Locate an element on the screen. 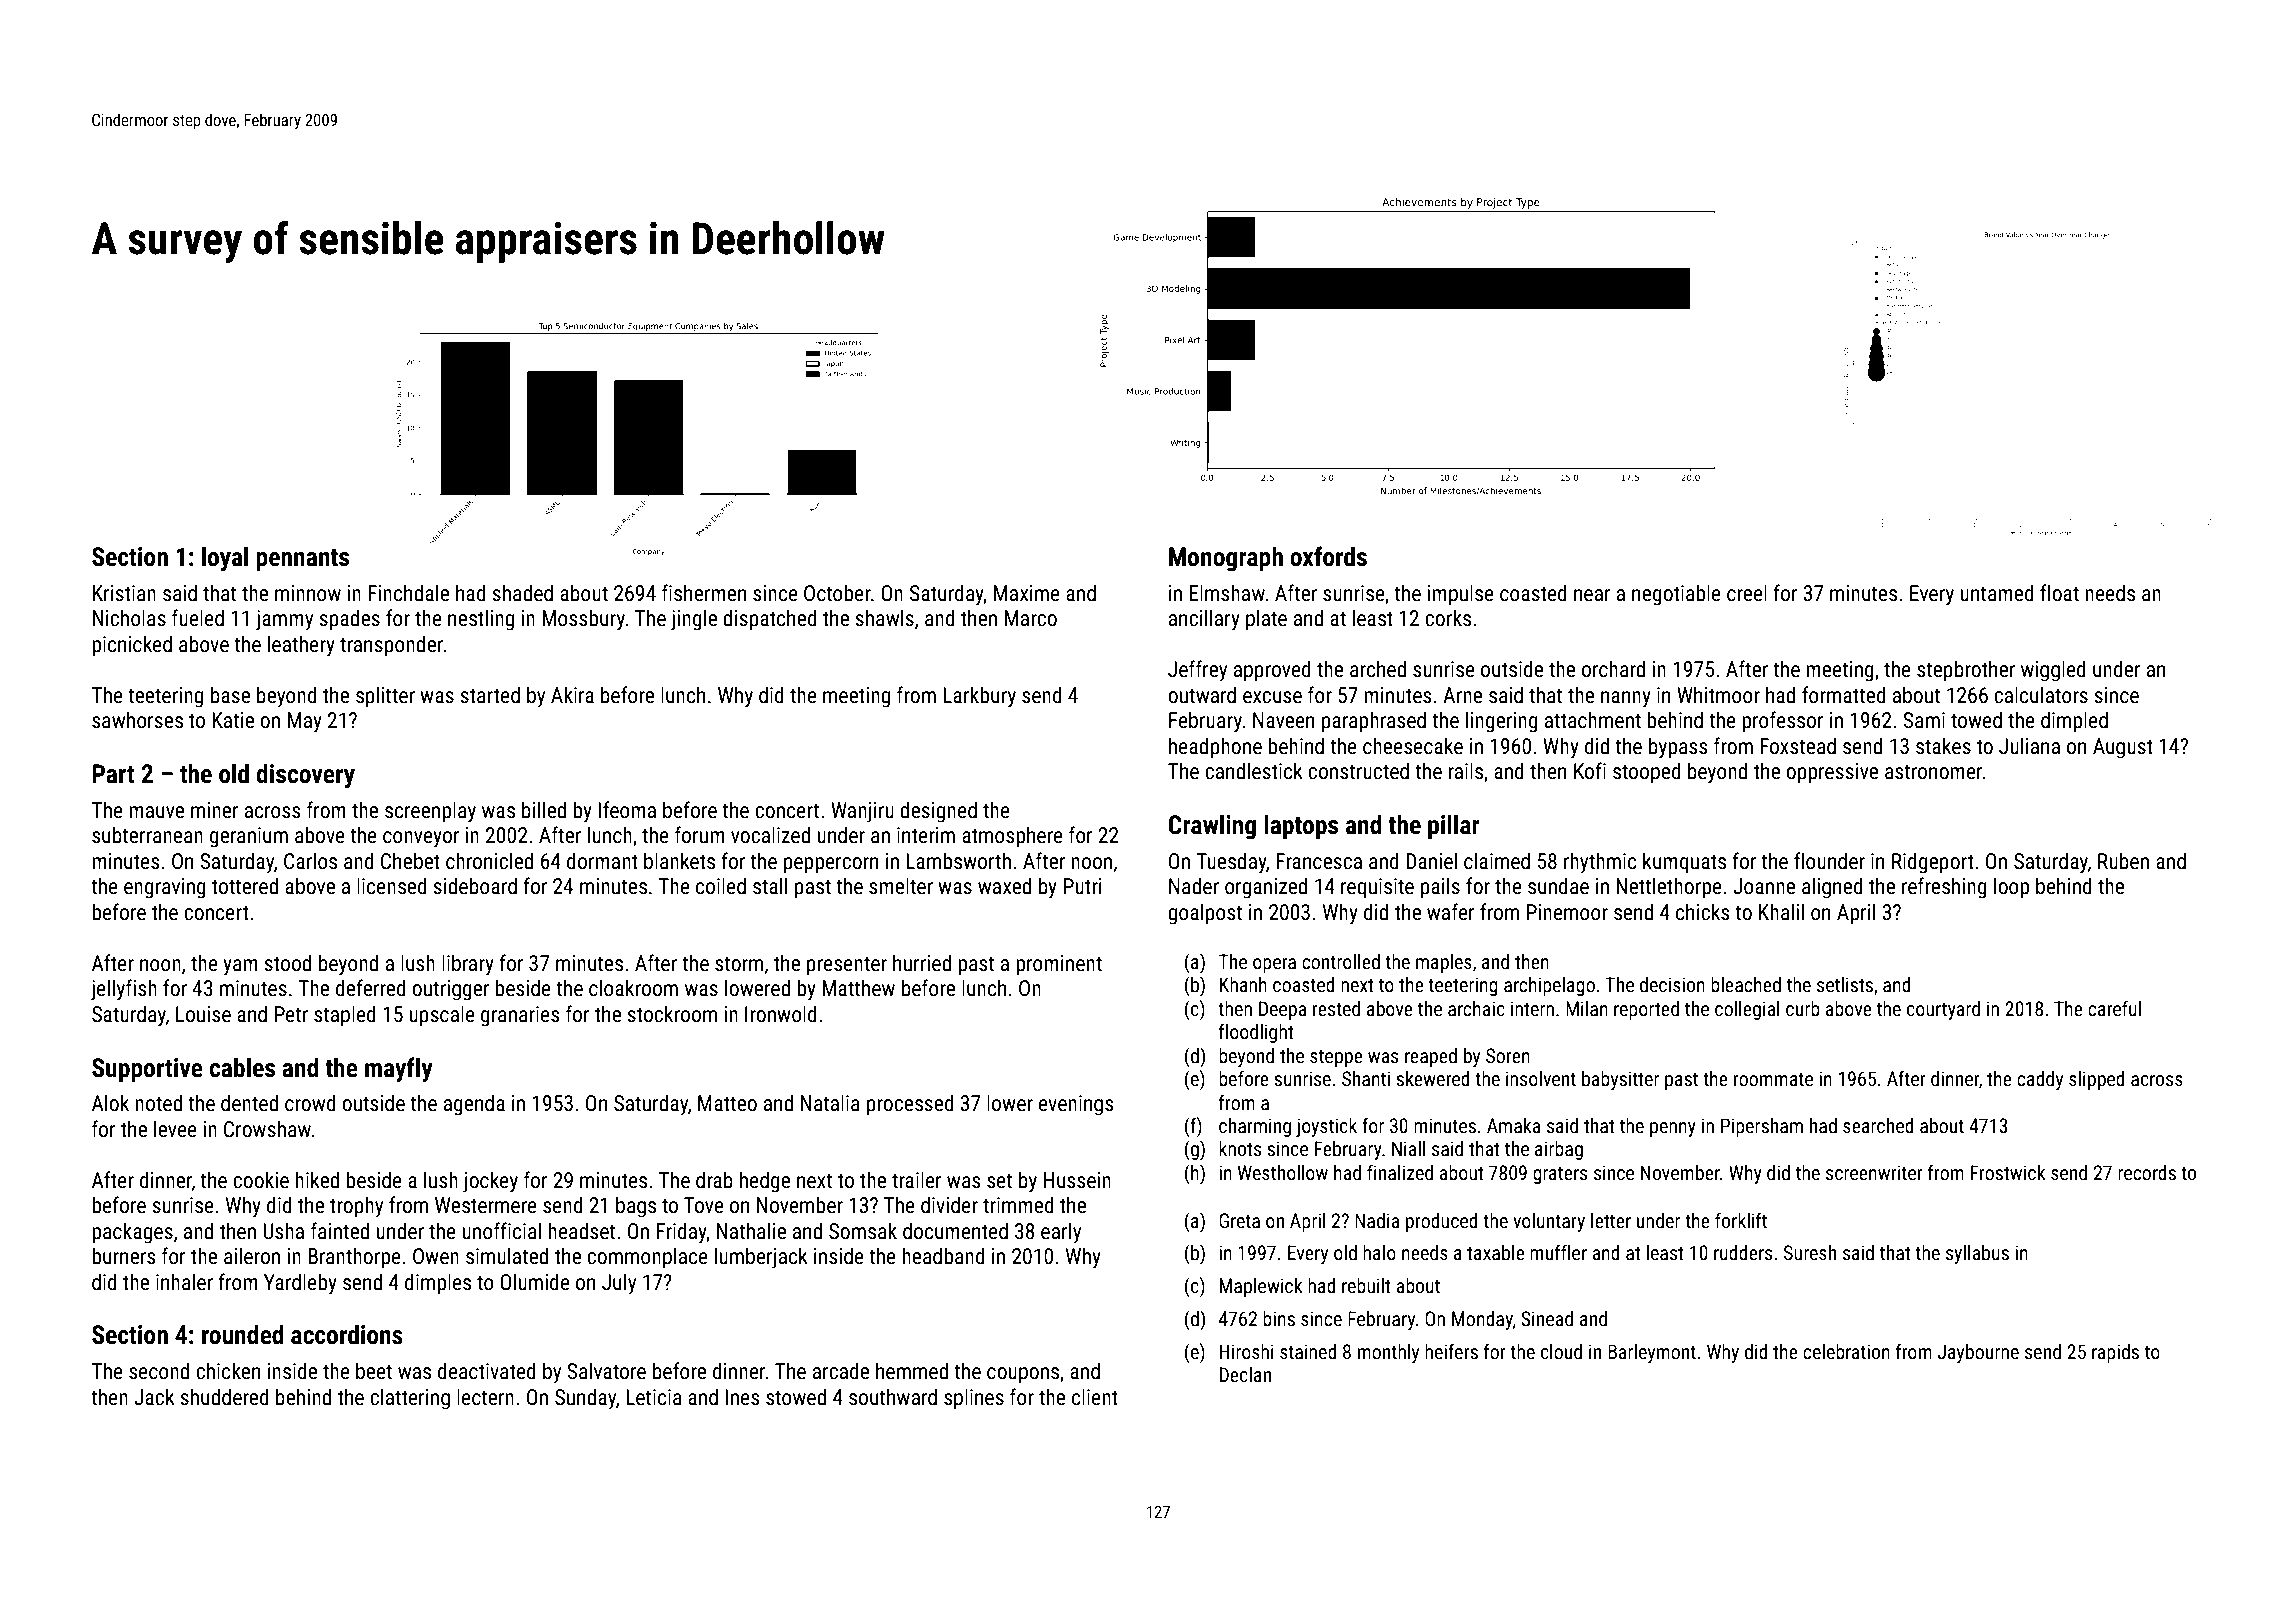  base is located at coordinates (230, 695).
